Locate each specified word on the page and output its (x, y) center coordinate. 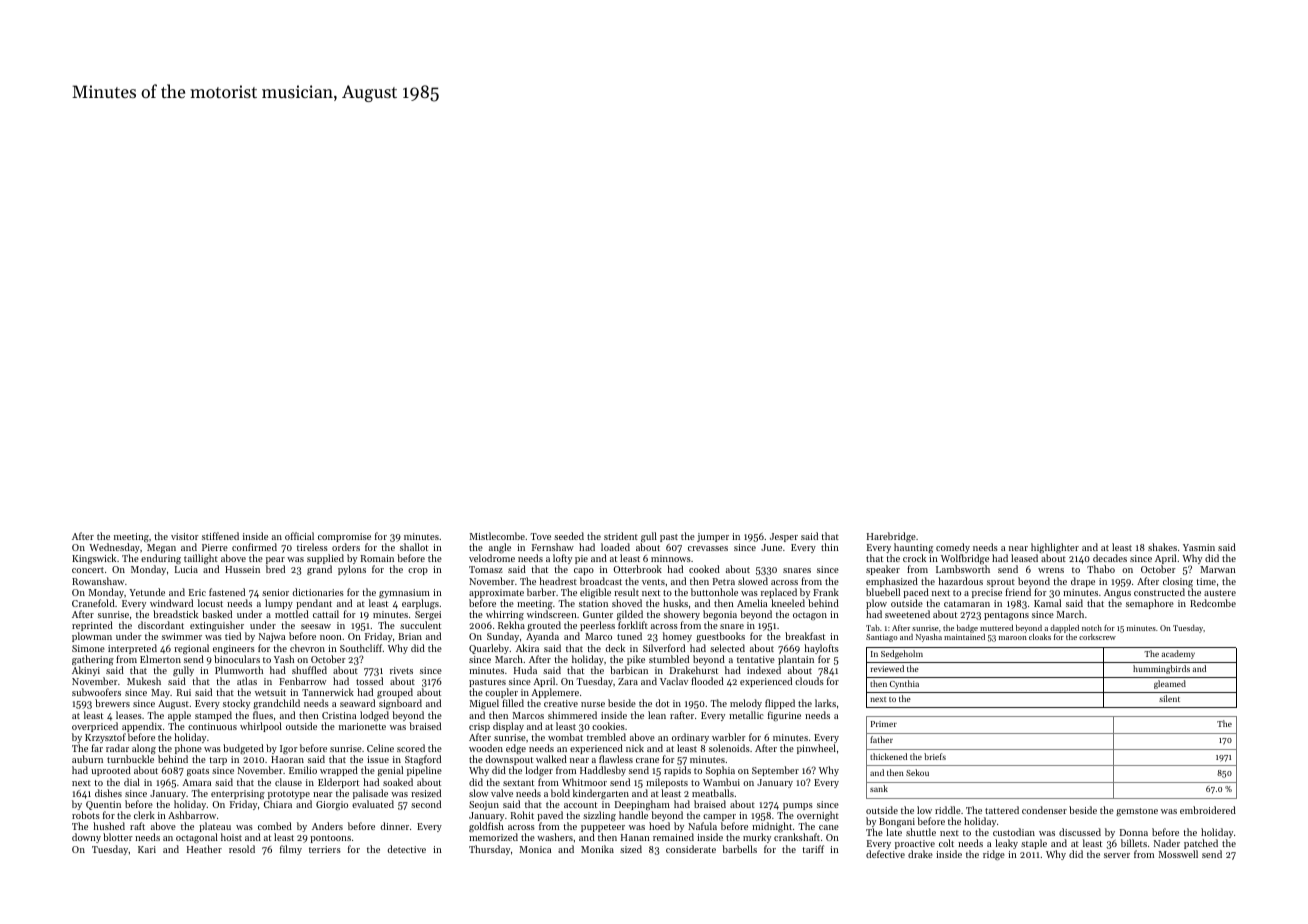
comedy (953, 549)
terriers (325, 849)
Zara (628, 681)
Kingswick (94, 559)
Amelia (752, 603)
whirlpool (261, 727)
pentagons (1006, 616)
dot (662, 703)
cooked (704, 569)
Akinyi (86, 671)
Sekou (917, 772)
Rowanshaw (98, 581)
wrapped (339, 771)
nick (635, 748)
